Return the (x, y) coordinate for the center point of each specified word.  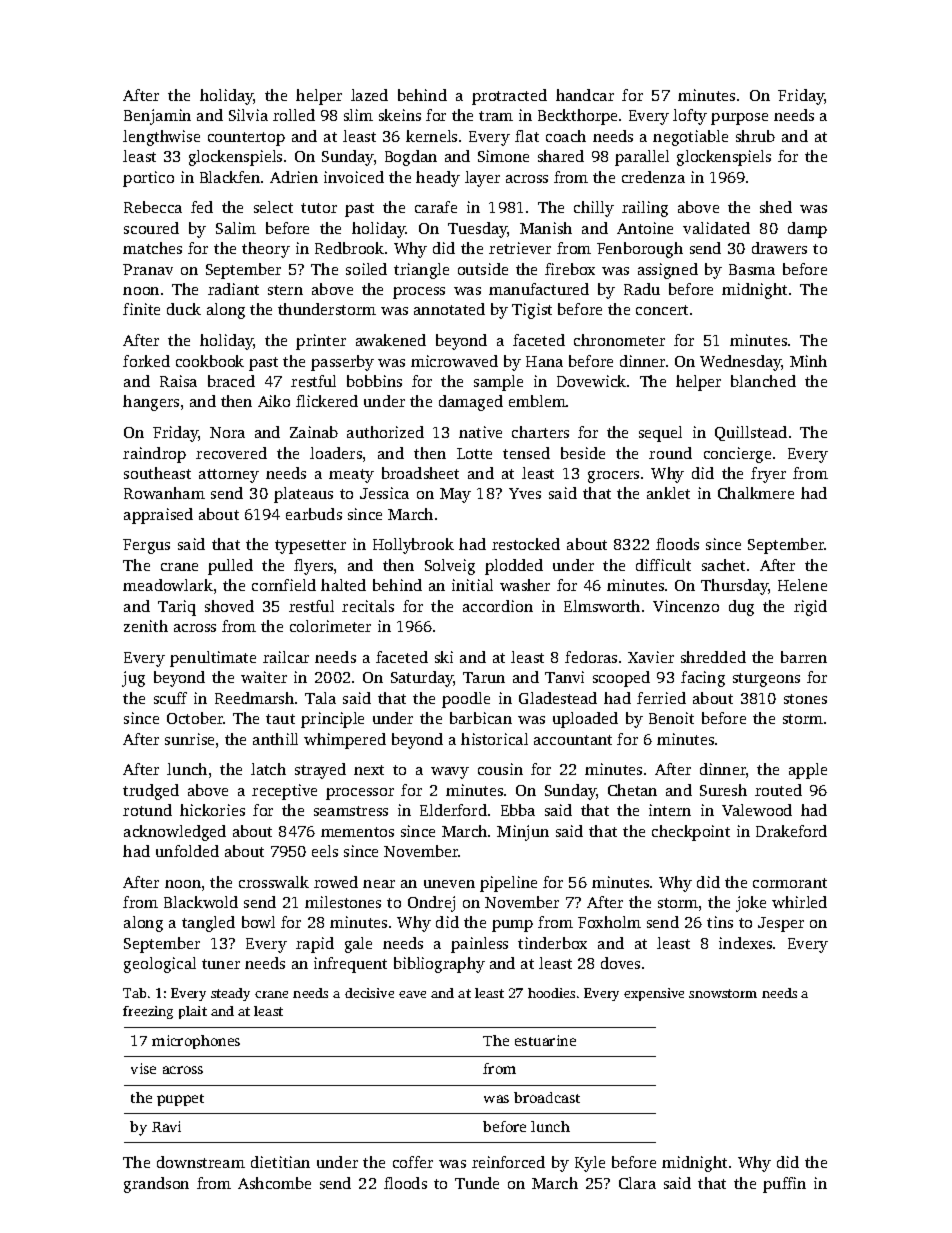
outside (483, 269)
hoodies (551, 993)
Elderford (453, 810)
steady (230, 994)
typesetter (310, 547)
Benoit (671, 718)
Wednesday (741, 363)
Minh (808, 361)
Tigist (532, 311)
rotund (147, 810)
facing (703, 679)
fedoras (591, 657)
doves (620, 963)
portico (148, 179)
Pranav (148, 269)
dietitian (280, 1162)
